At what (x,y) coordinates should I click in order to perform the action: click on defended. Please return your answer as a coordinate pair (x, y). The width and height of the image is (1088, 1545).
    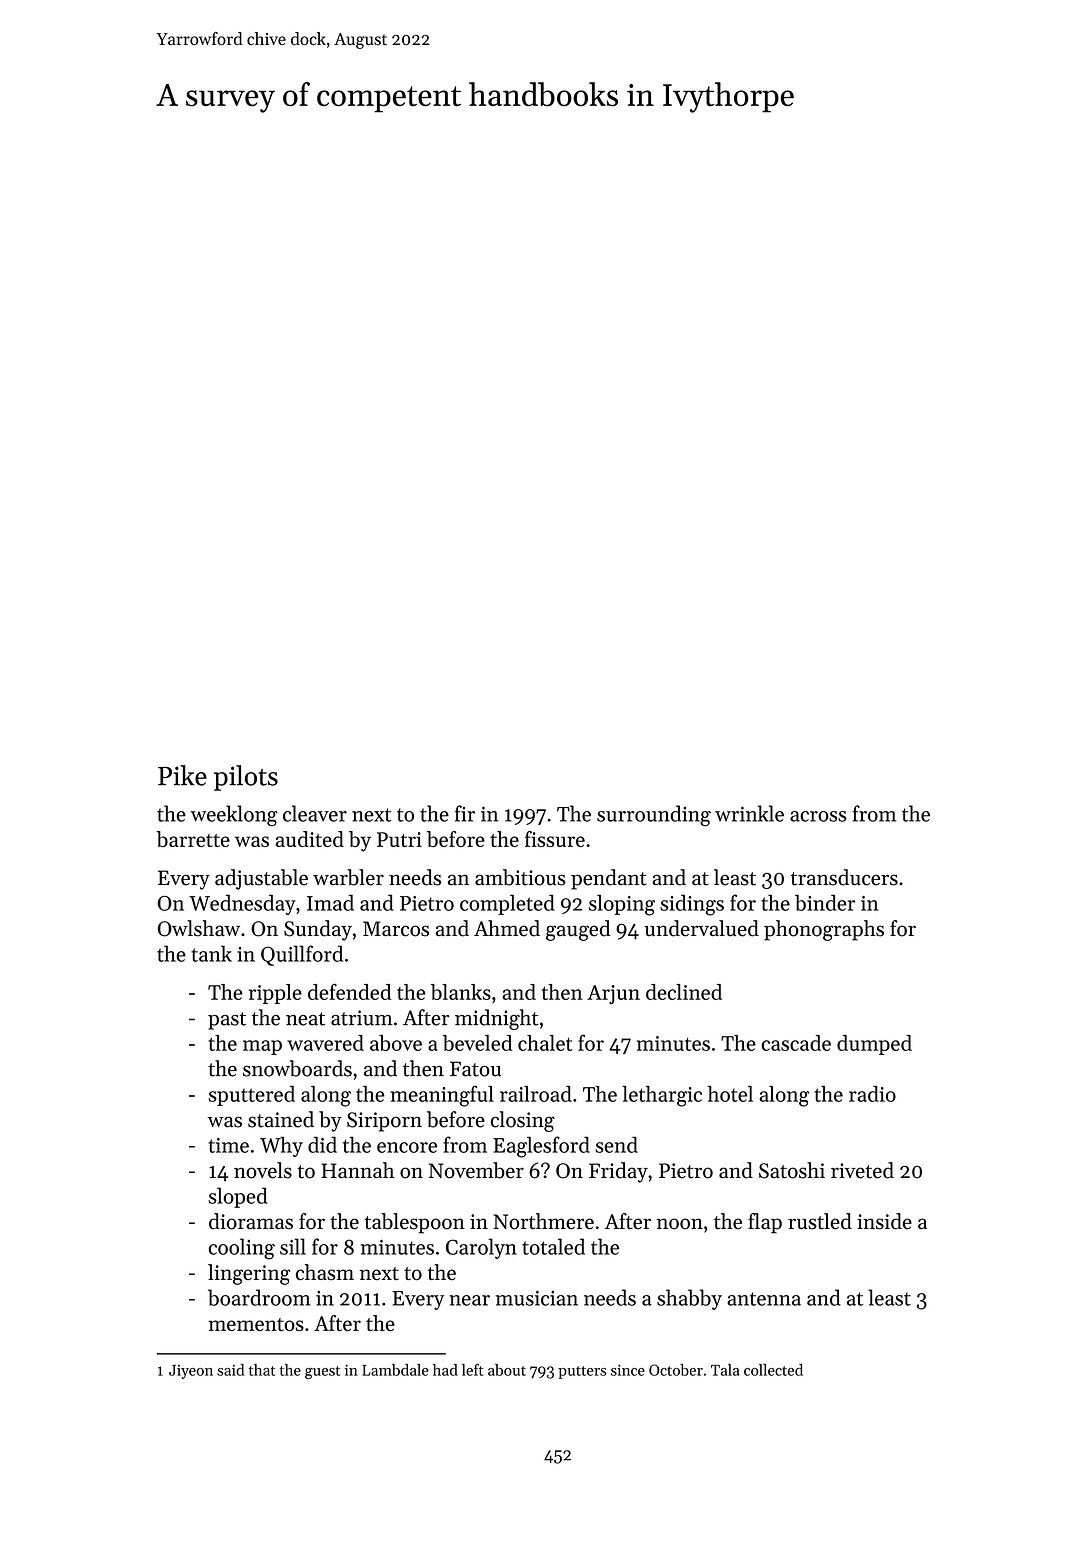
    Looking at the image, I should click on (349, 991).
